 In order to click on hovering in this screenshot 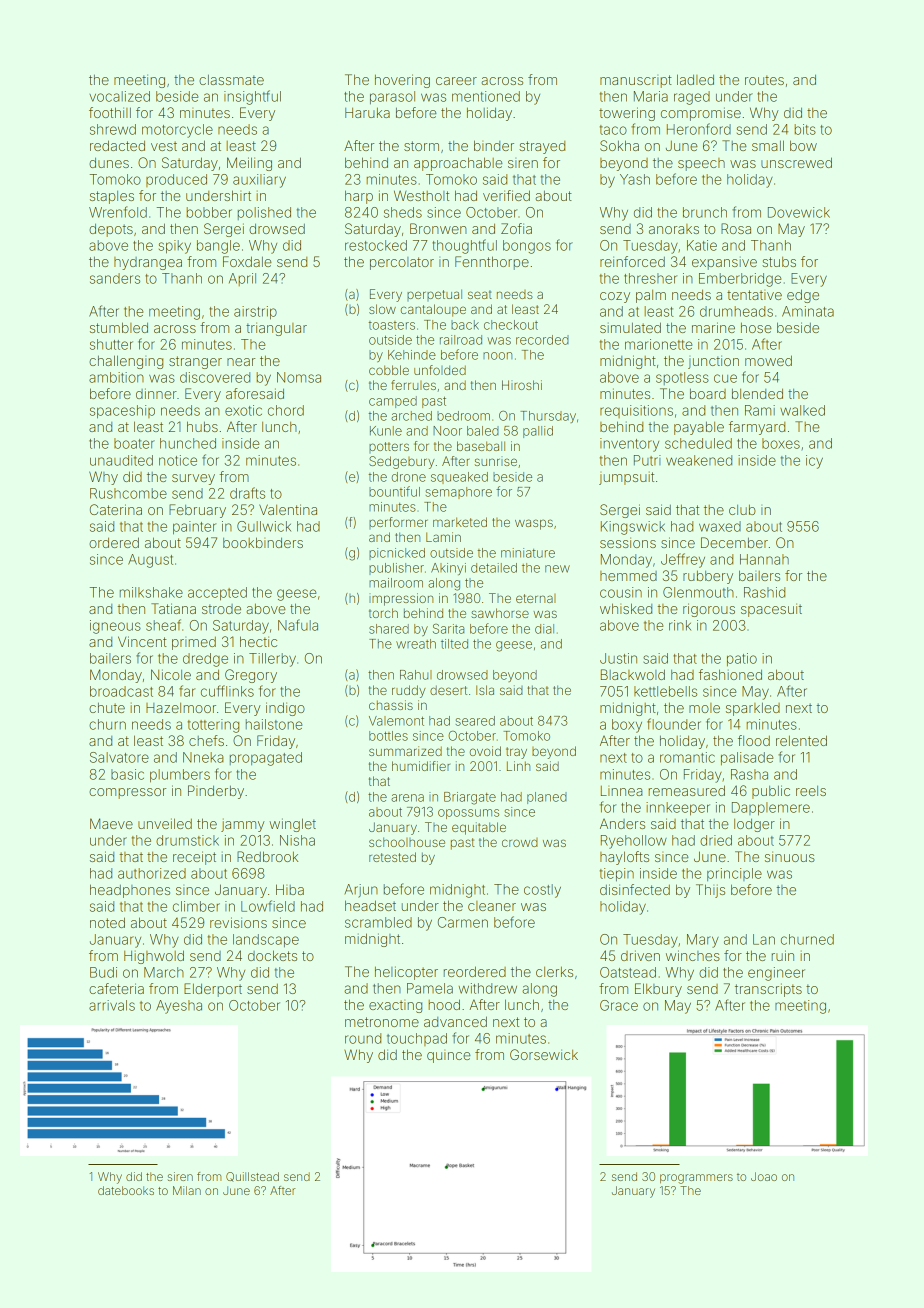, I will do `click(402, 81)`.
